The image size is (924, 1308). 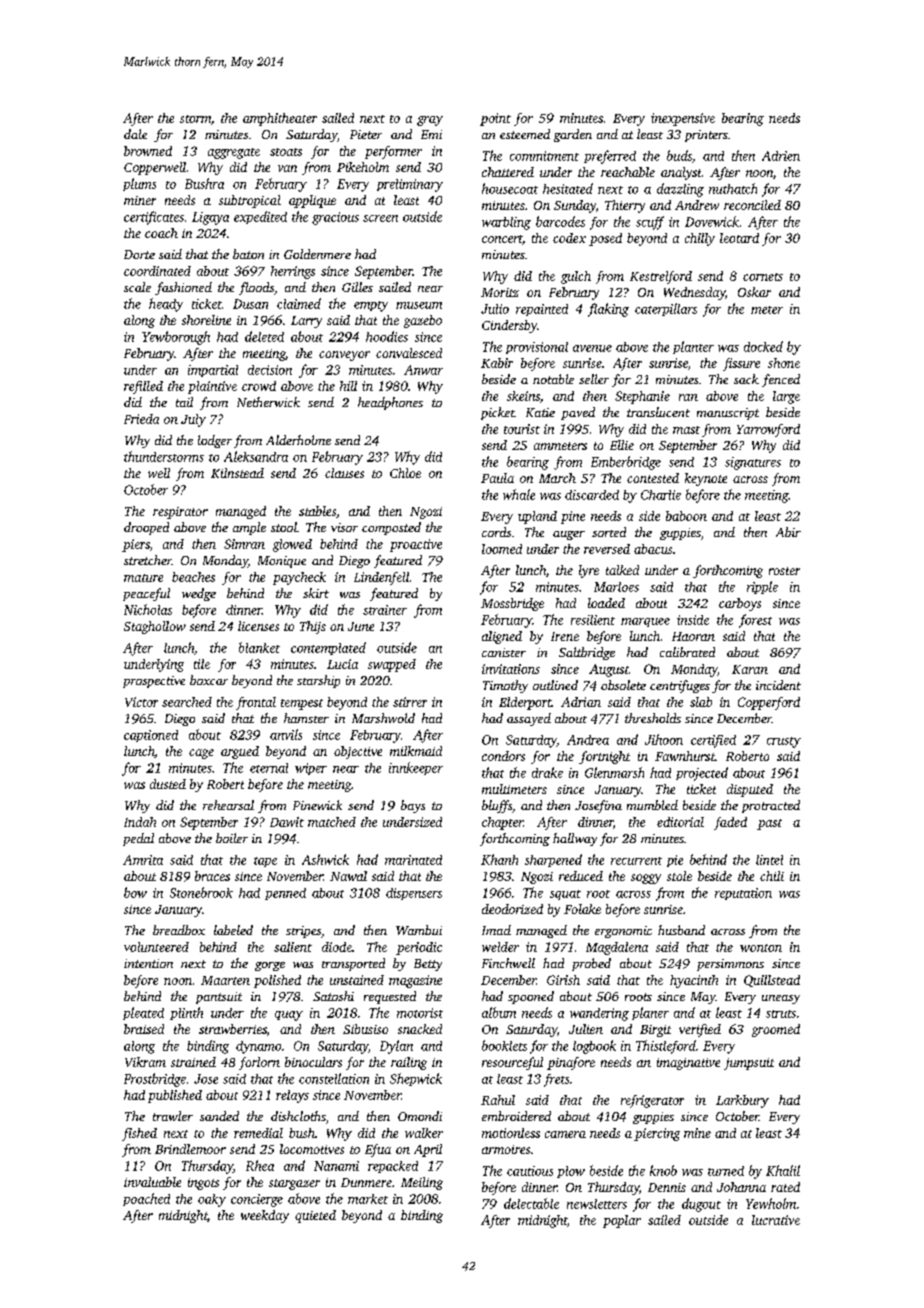 I want to click on Adrien, so click(x=781, y=156).
